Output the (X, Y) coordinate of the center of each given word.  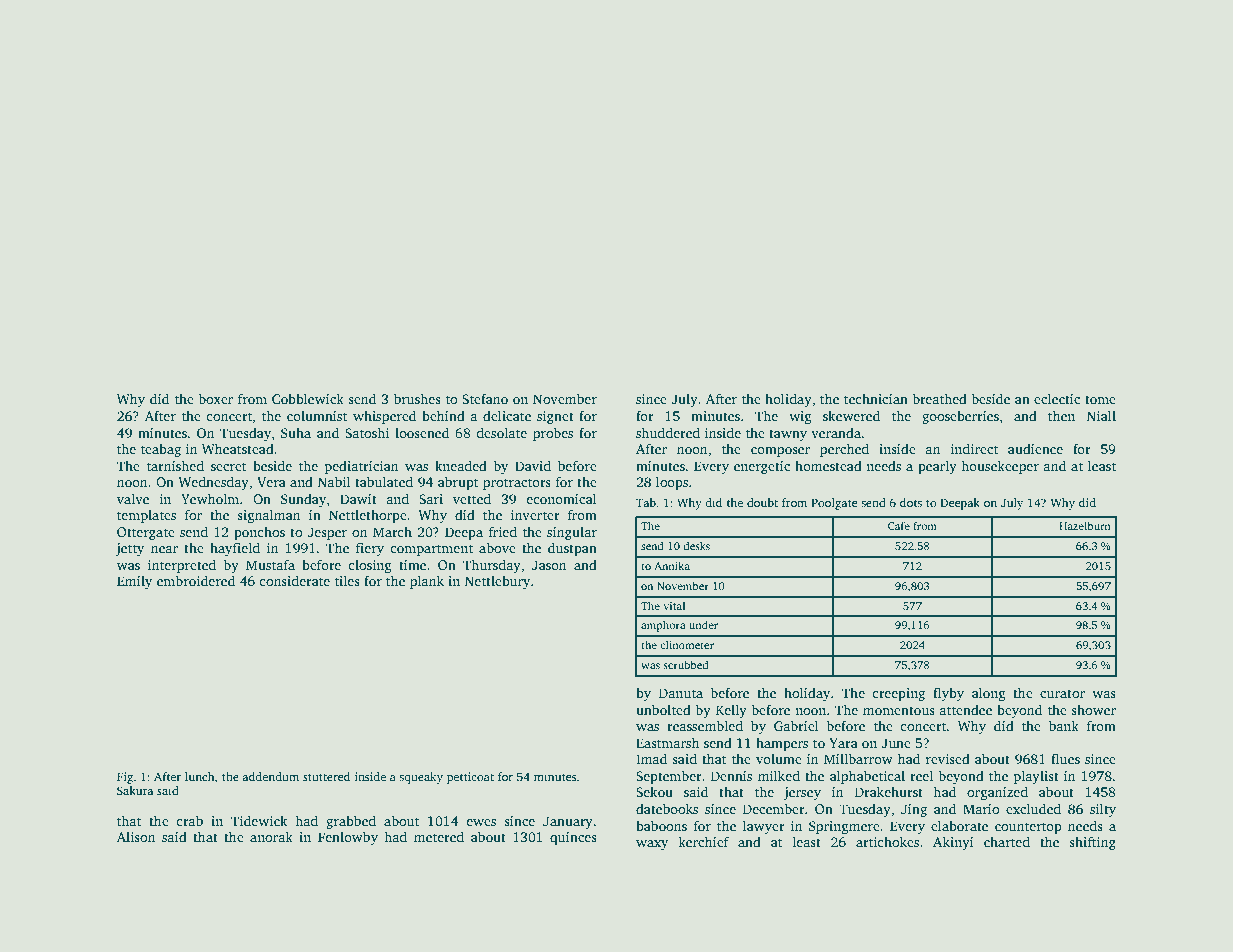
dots (911, 502)
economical (561, 498)
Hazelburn (1085, 525)
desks (696, 545)
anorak (271, 836)
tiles (347, 580)
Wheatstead (238, 448)
